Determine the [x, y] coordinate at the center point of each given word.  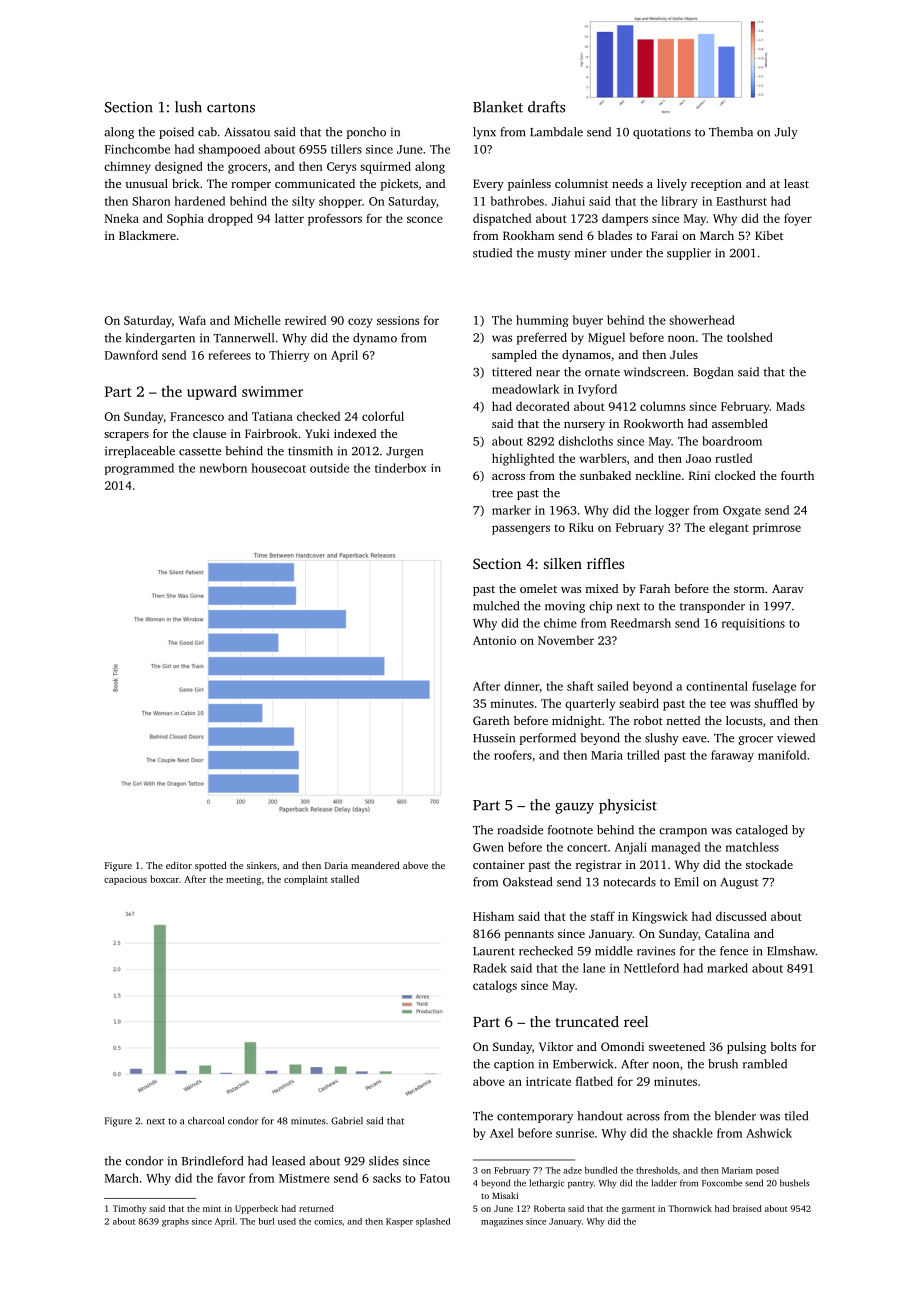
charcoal [206, 1121]
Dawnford [131, 355]
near [548, 373]
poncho [366, 133]
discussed [741, 916]
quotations [662, 133]
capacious [125, 880]
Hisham [493, 916]
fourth [797, 475]
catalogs [495, 986]
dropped [230, 219]
